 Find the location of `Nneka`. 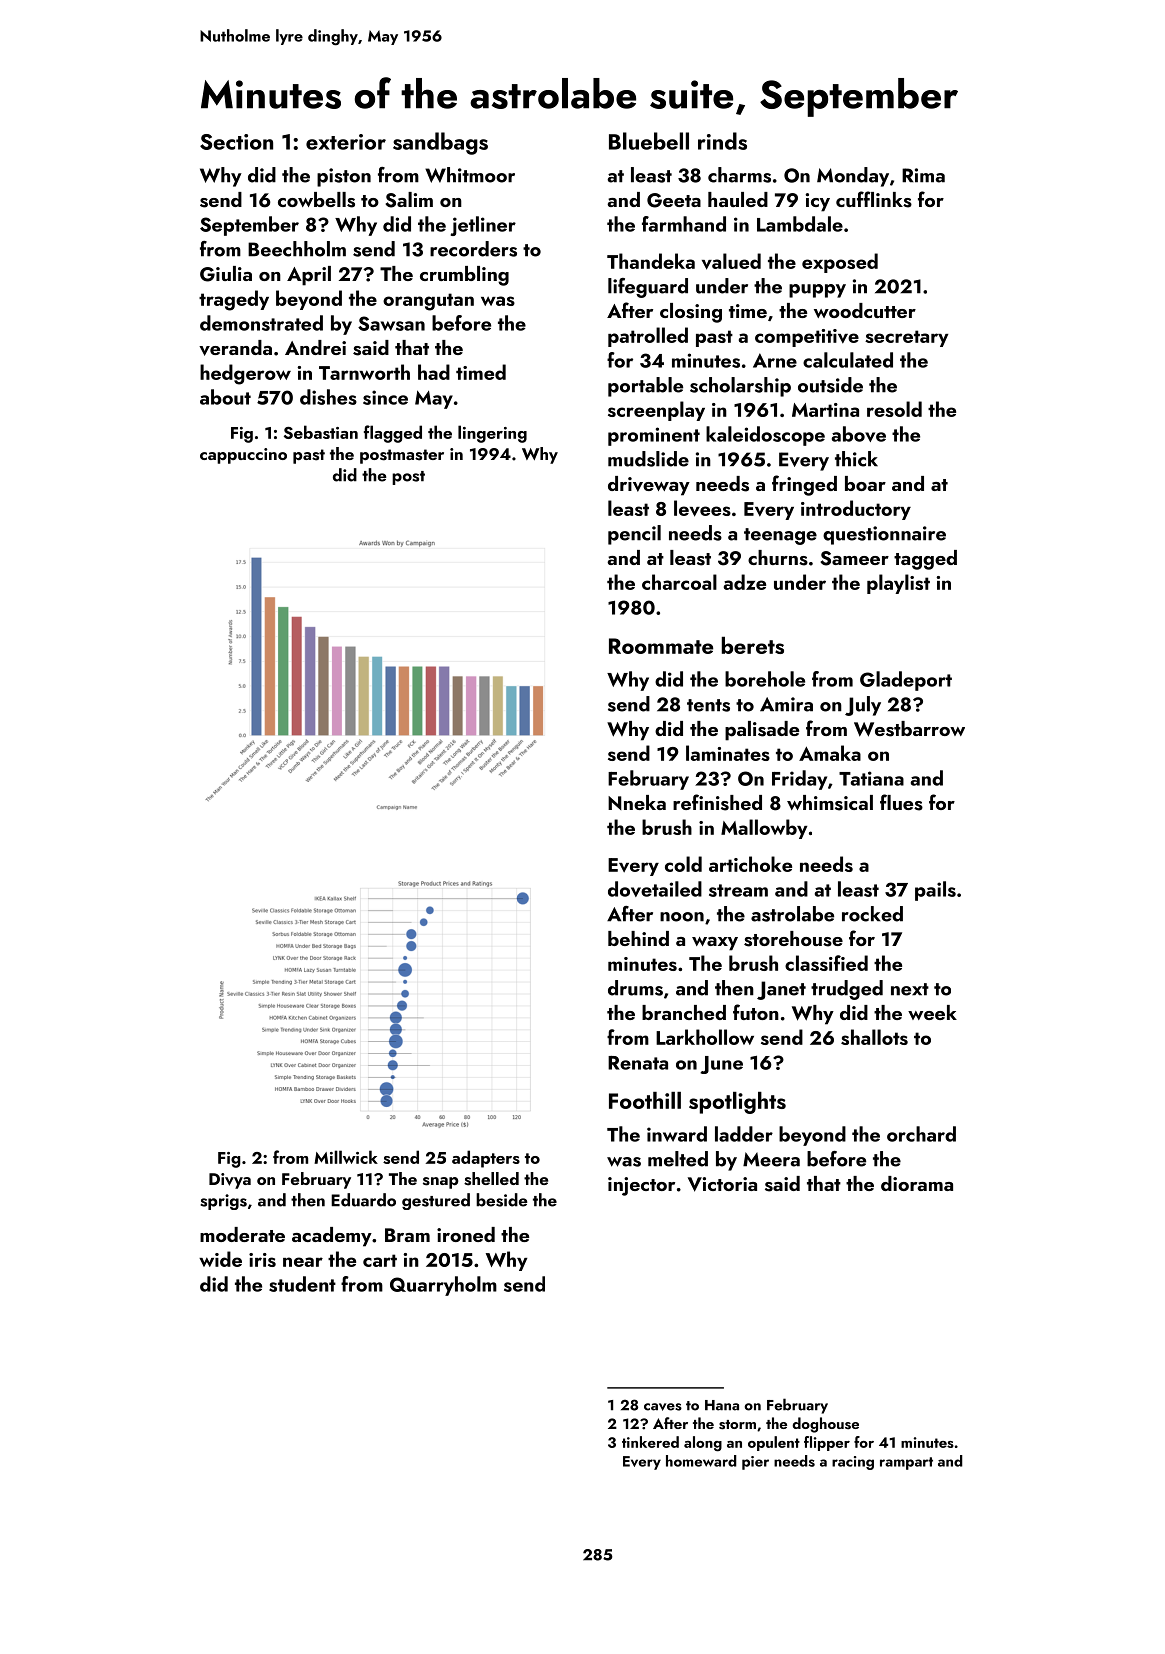

Nneka is located at coordinates (637, 802).
